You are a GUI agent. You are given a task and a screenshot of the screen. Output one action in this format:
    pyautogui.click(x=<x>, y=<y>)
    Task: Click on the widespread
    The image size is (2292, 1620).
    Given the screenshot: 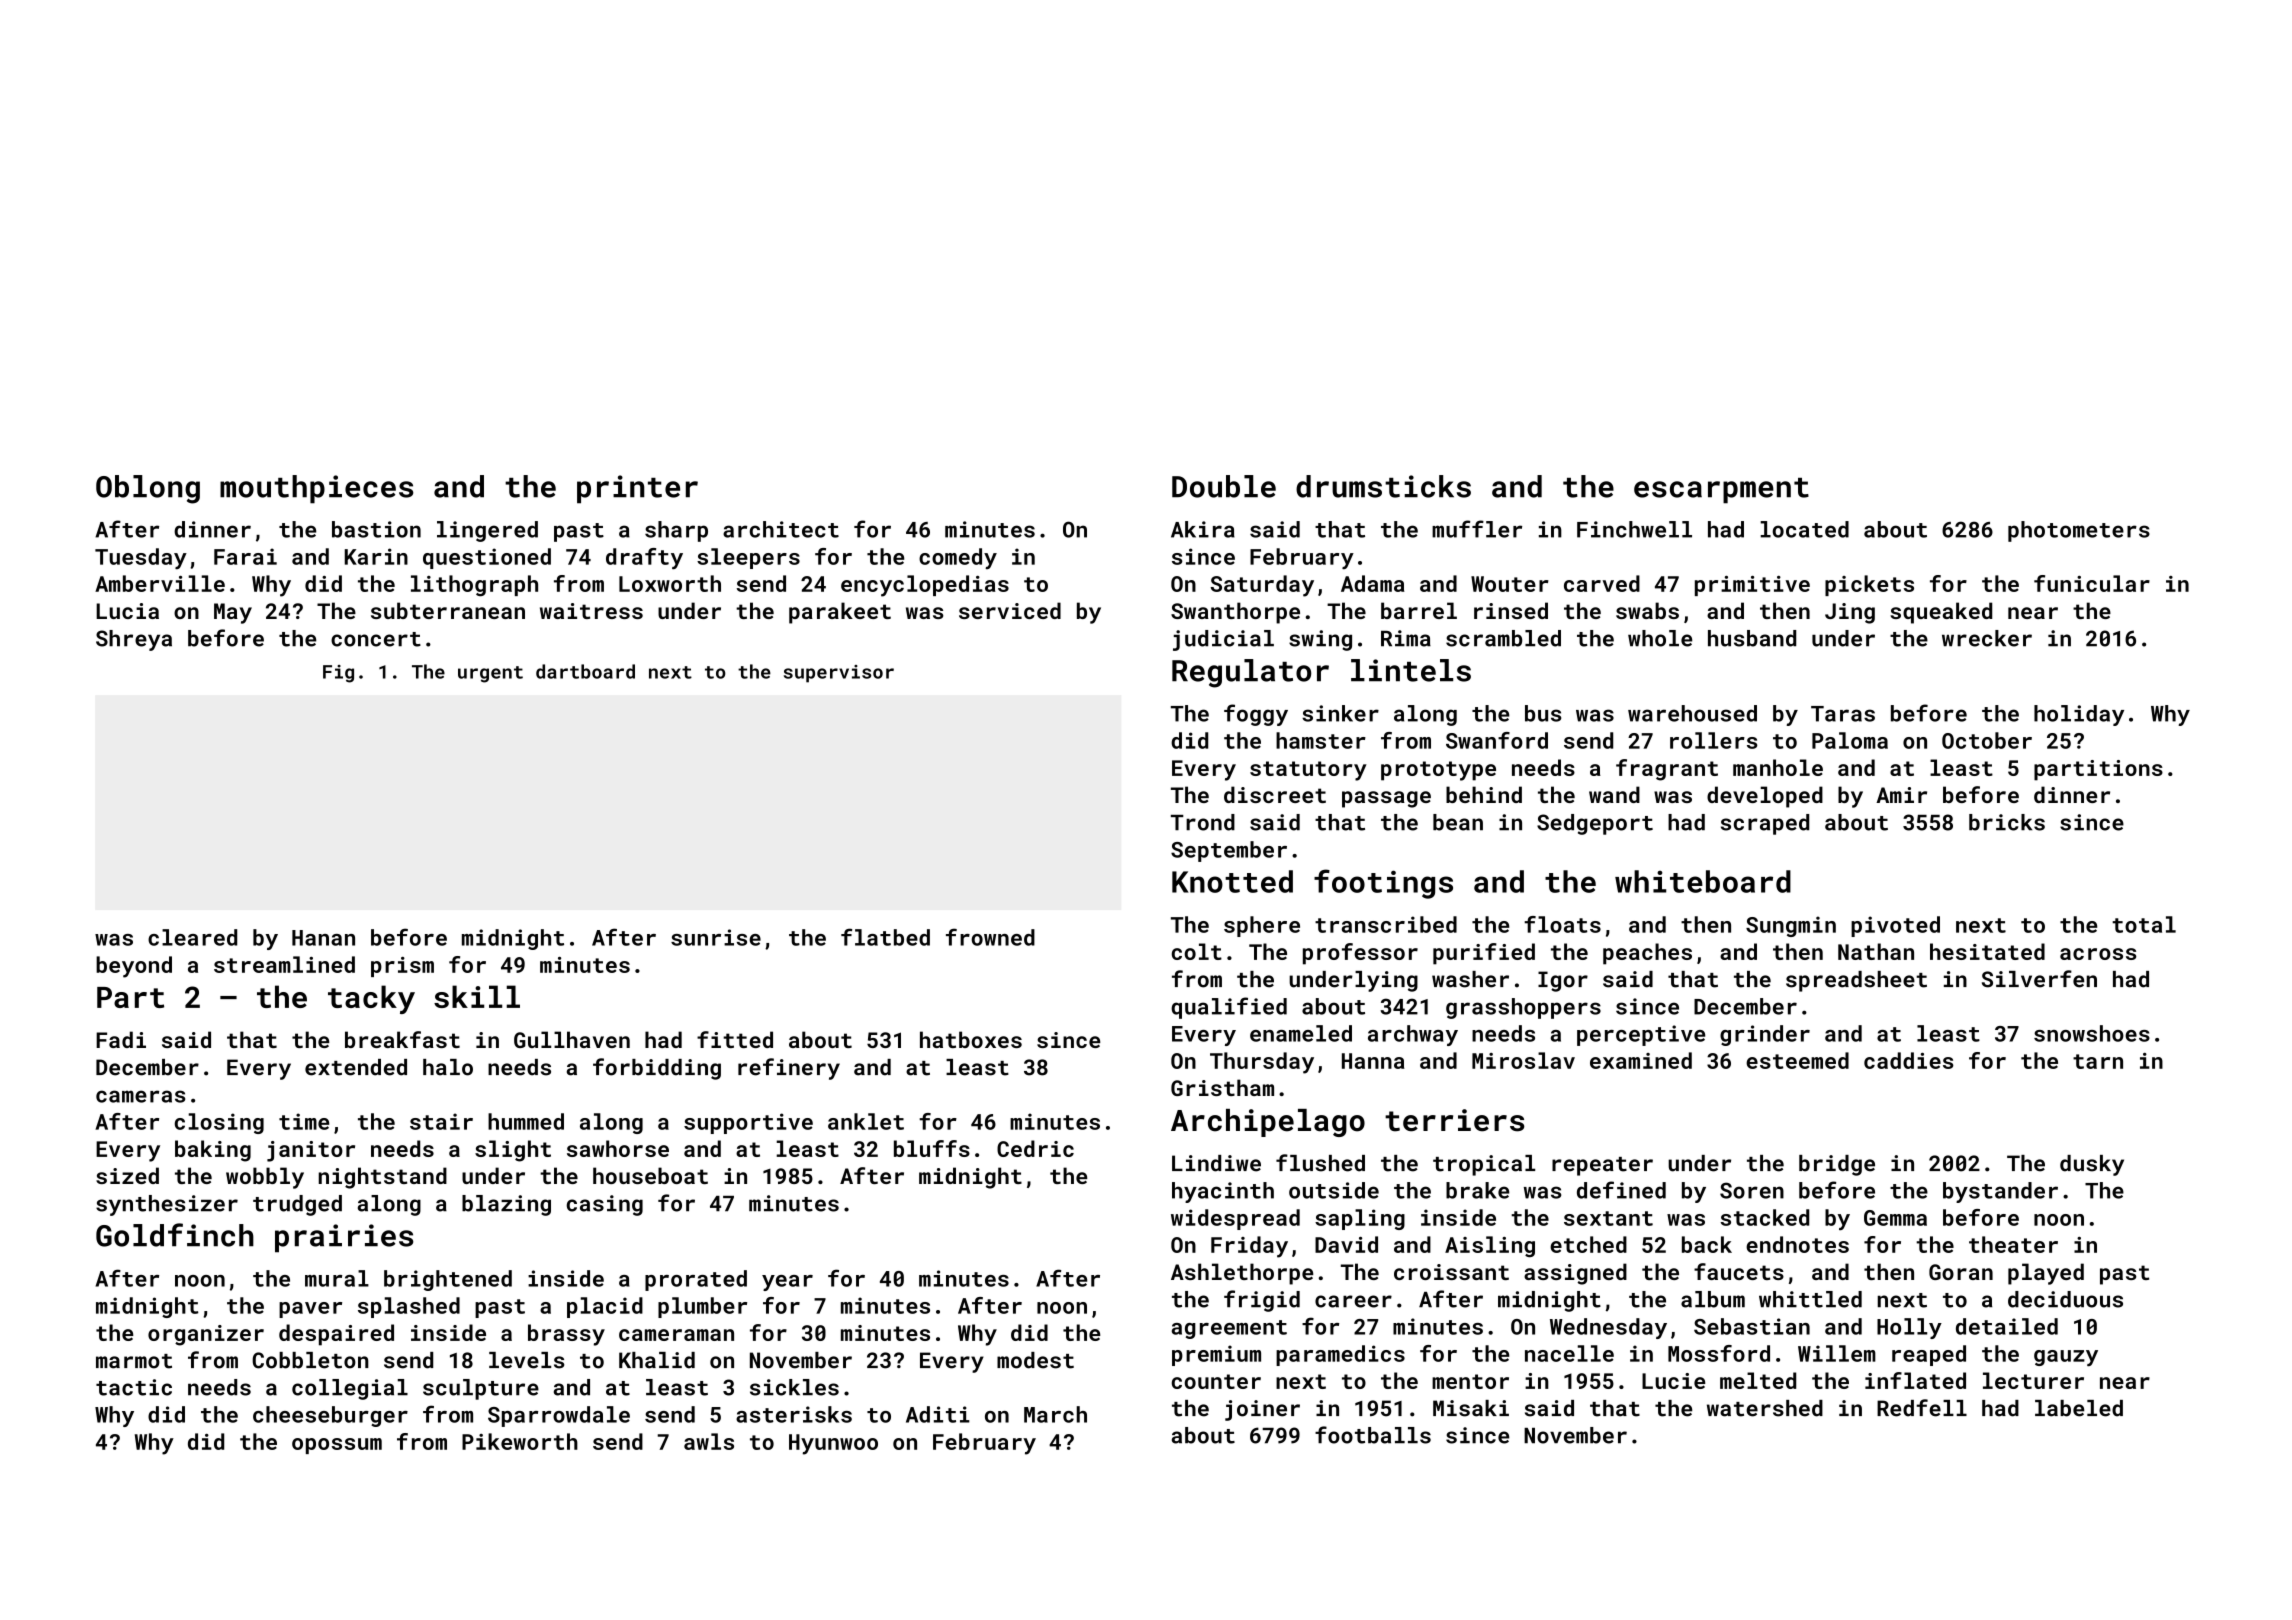 What is the action you would take?
    pyautogui.click(x=1235, y=1219)
